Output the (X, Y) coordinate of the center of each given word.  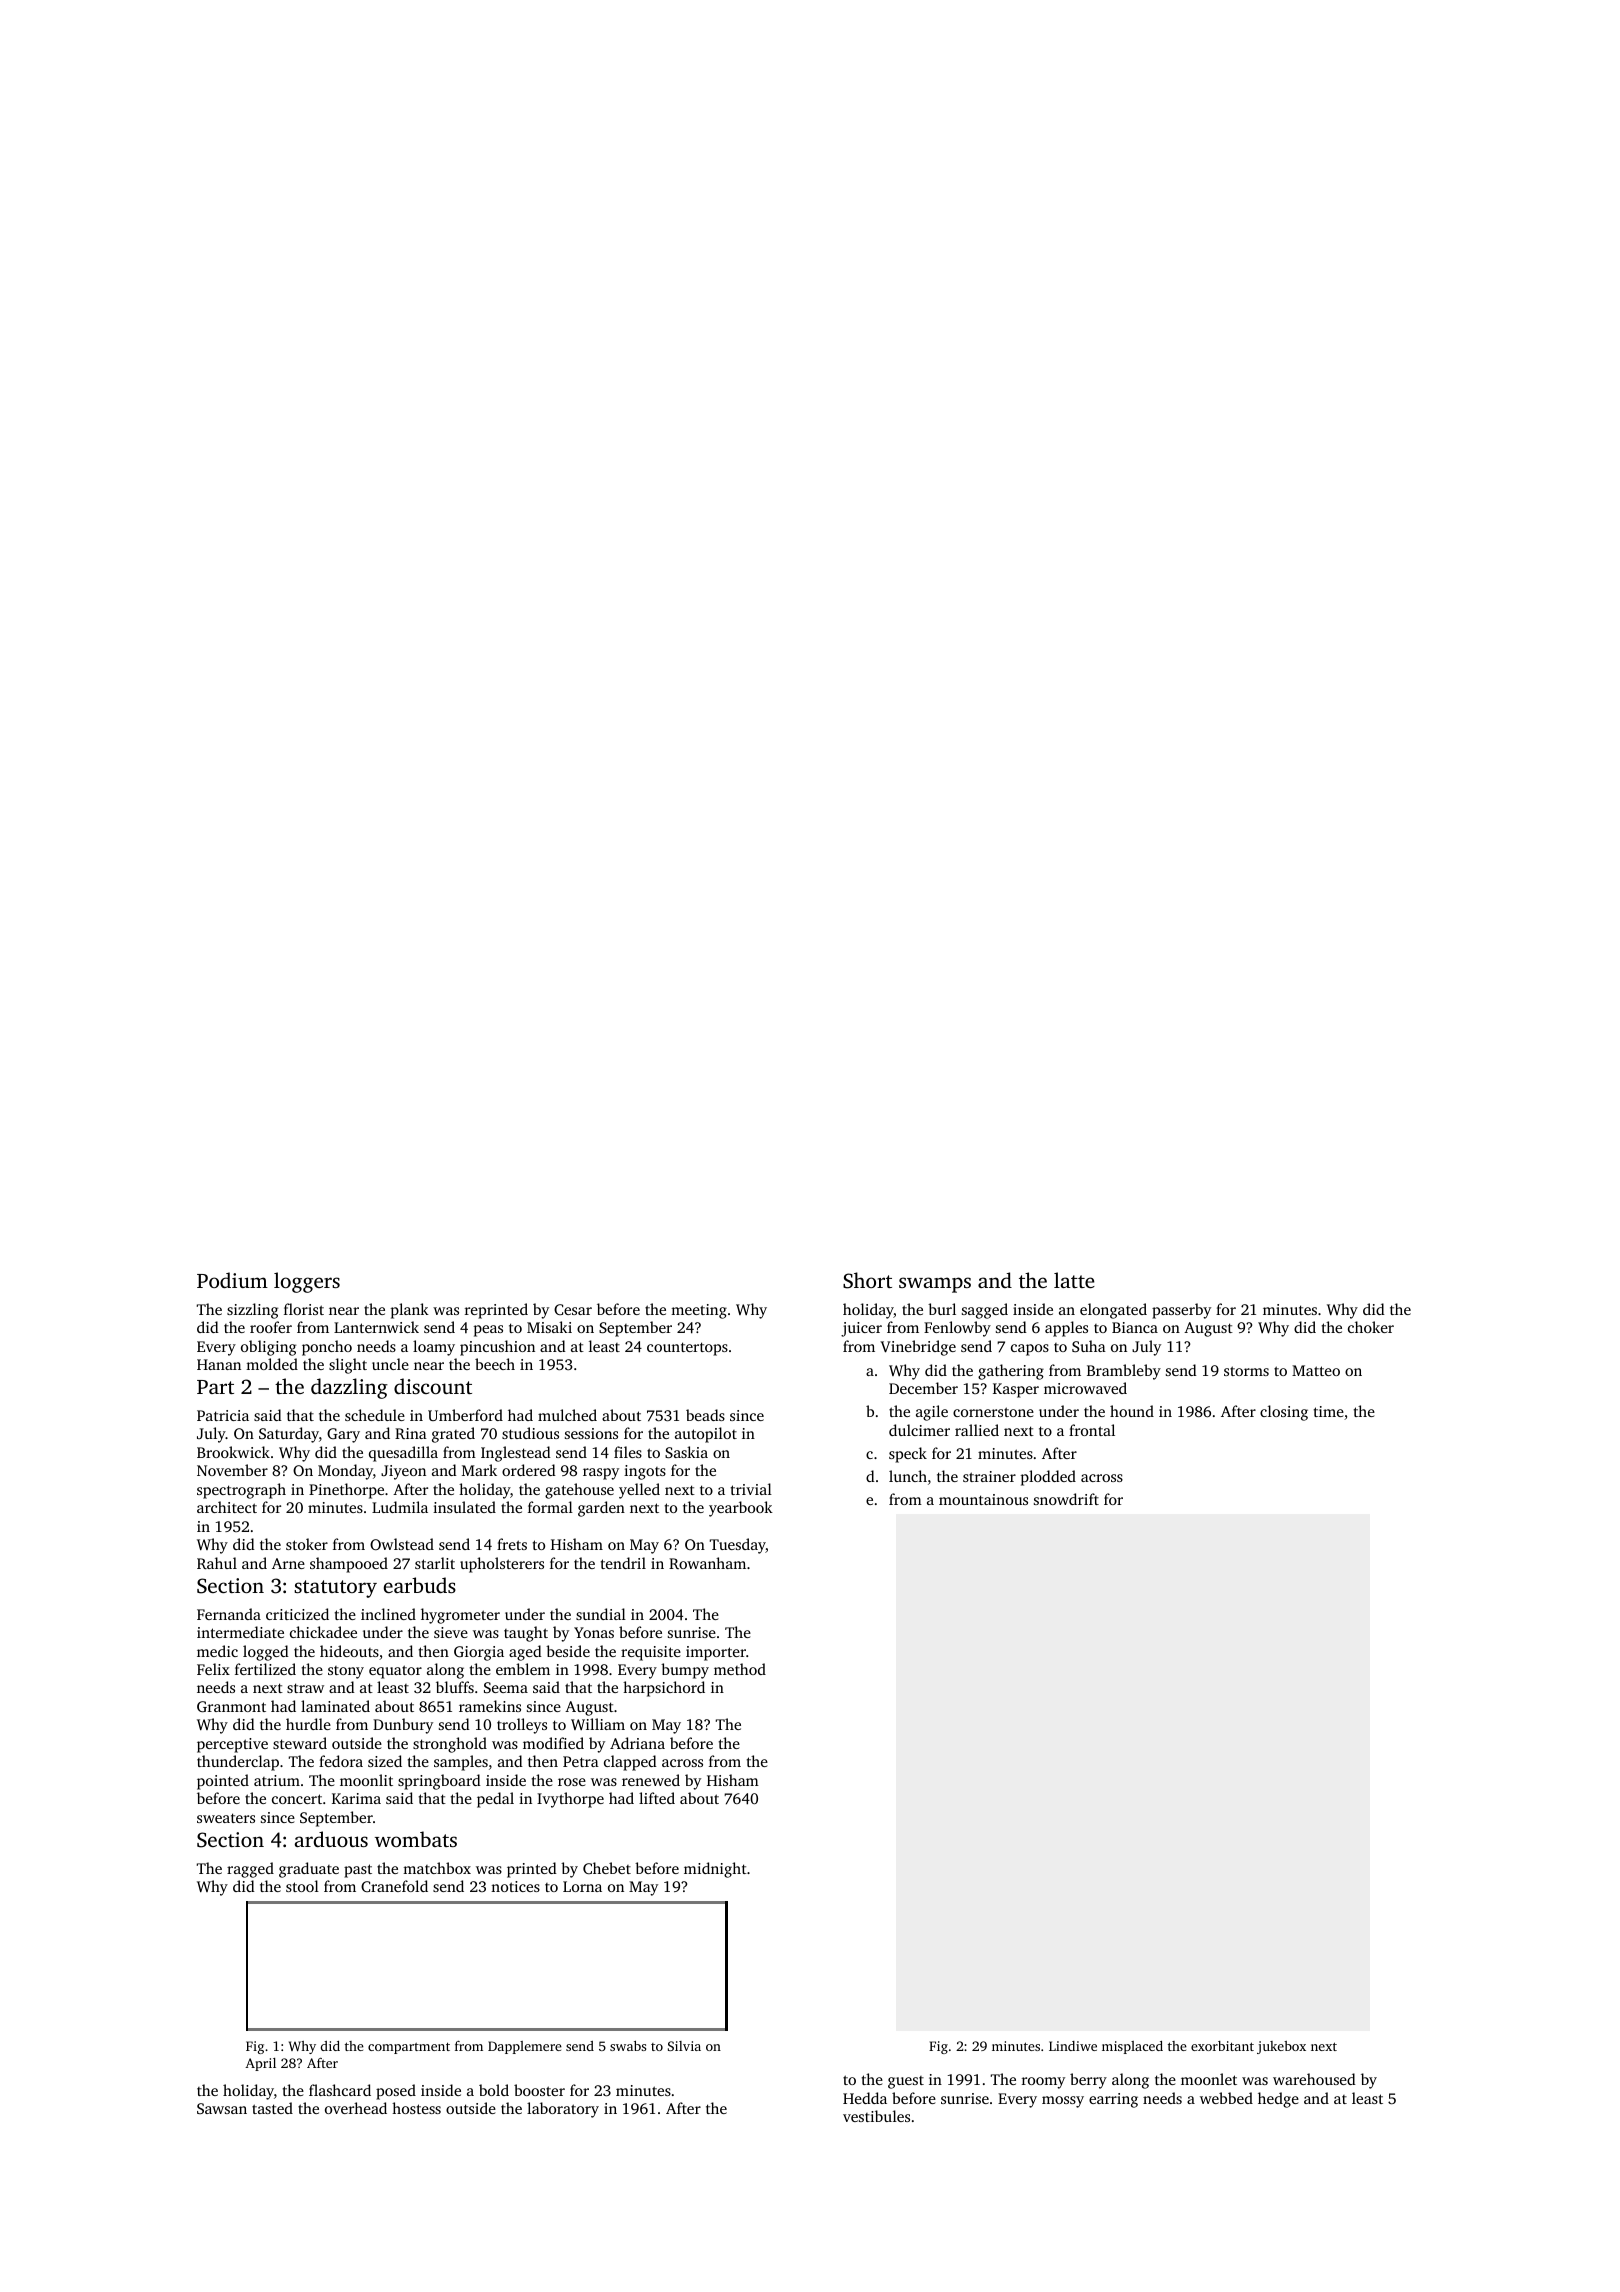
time (1329, 1411)
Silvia (684, 2046)
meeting (699, 1311)
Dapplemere (525, 2047)
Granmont (231, 1706)
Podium (232, 1280)
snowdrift (1066, 1499)
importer (716, 1653)
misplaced (1132, 2047)
